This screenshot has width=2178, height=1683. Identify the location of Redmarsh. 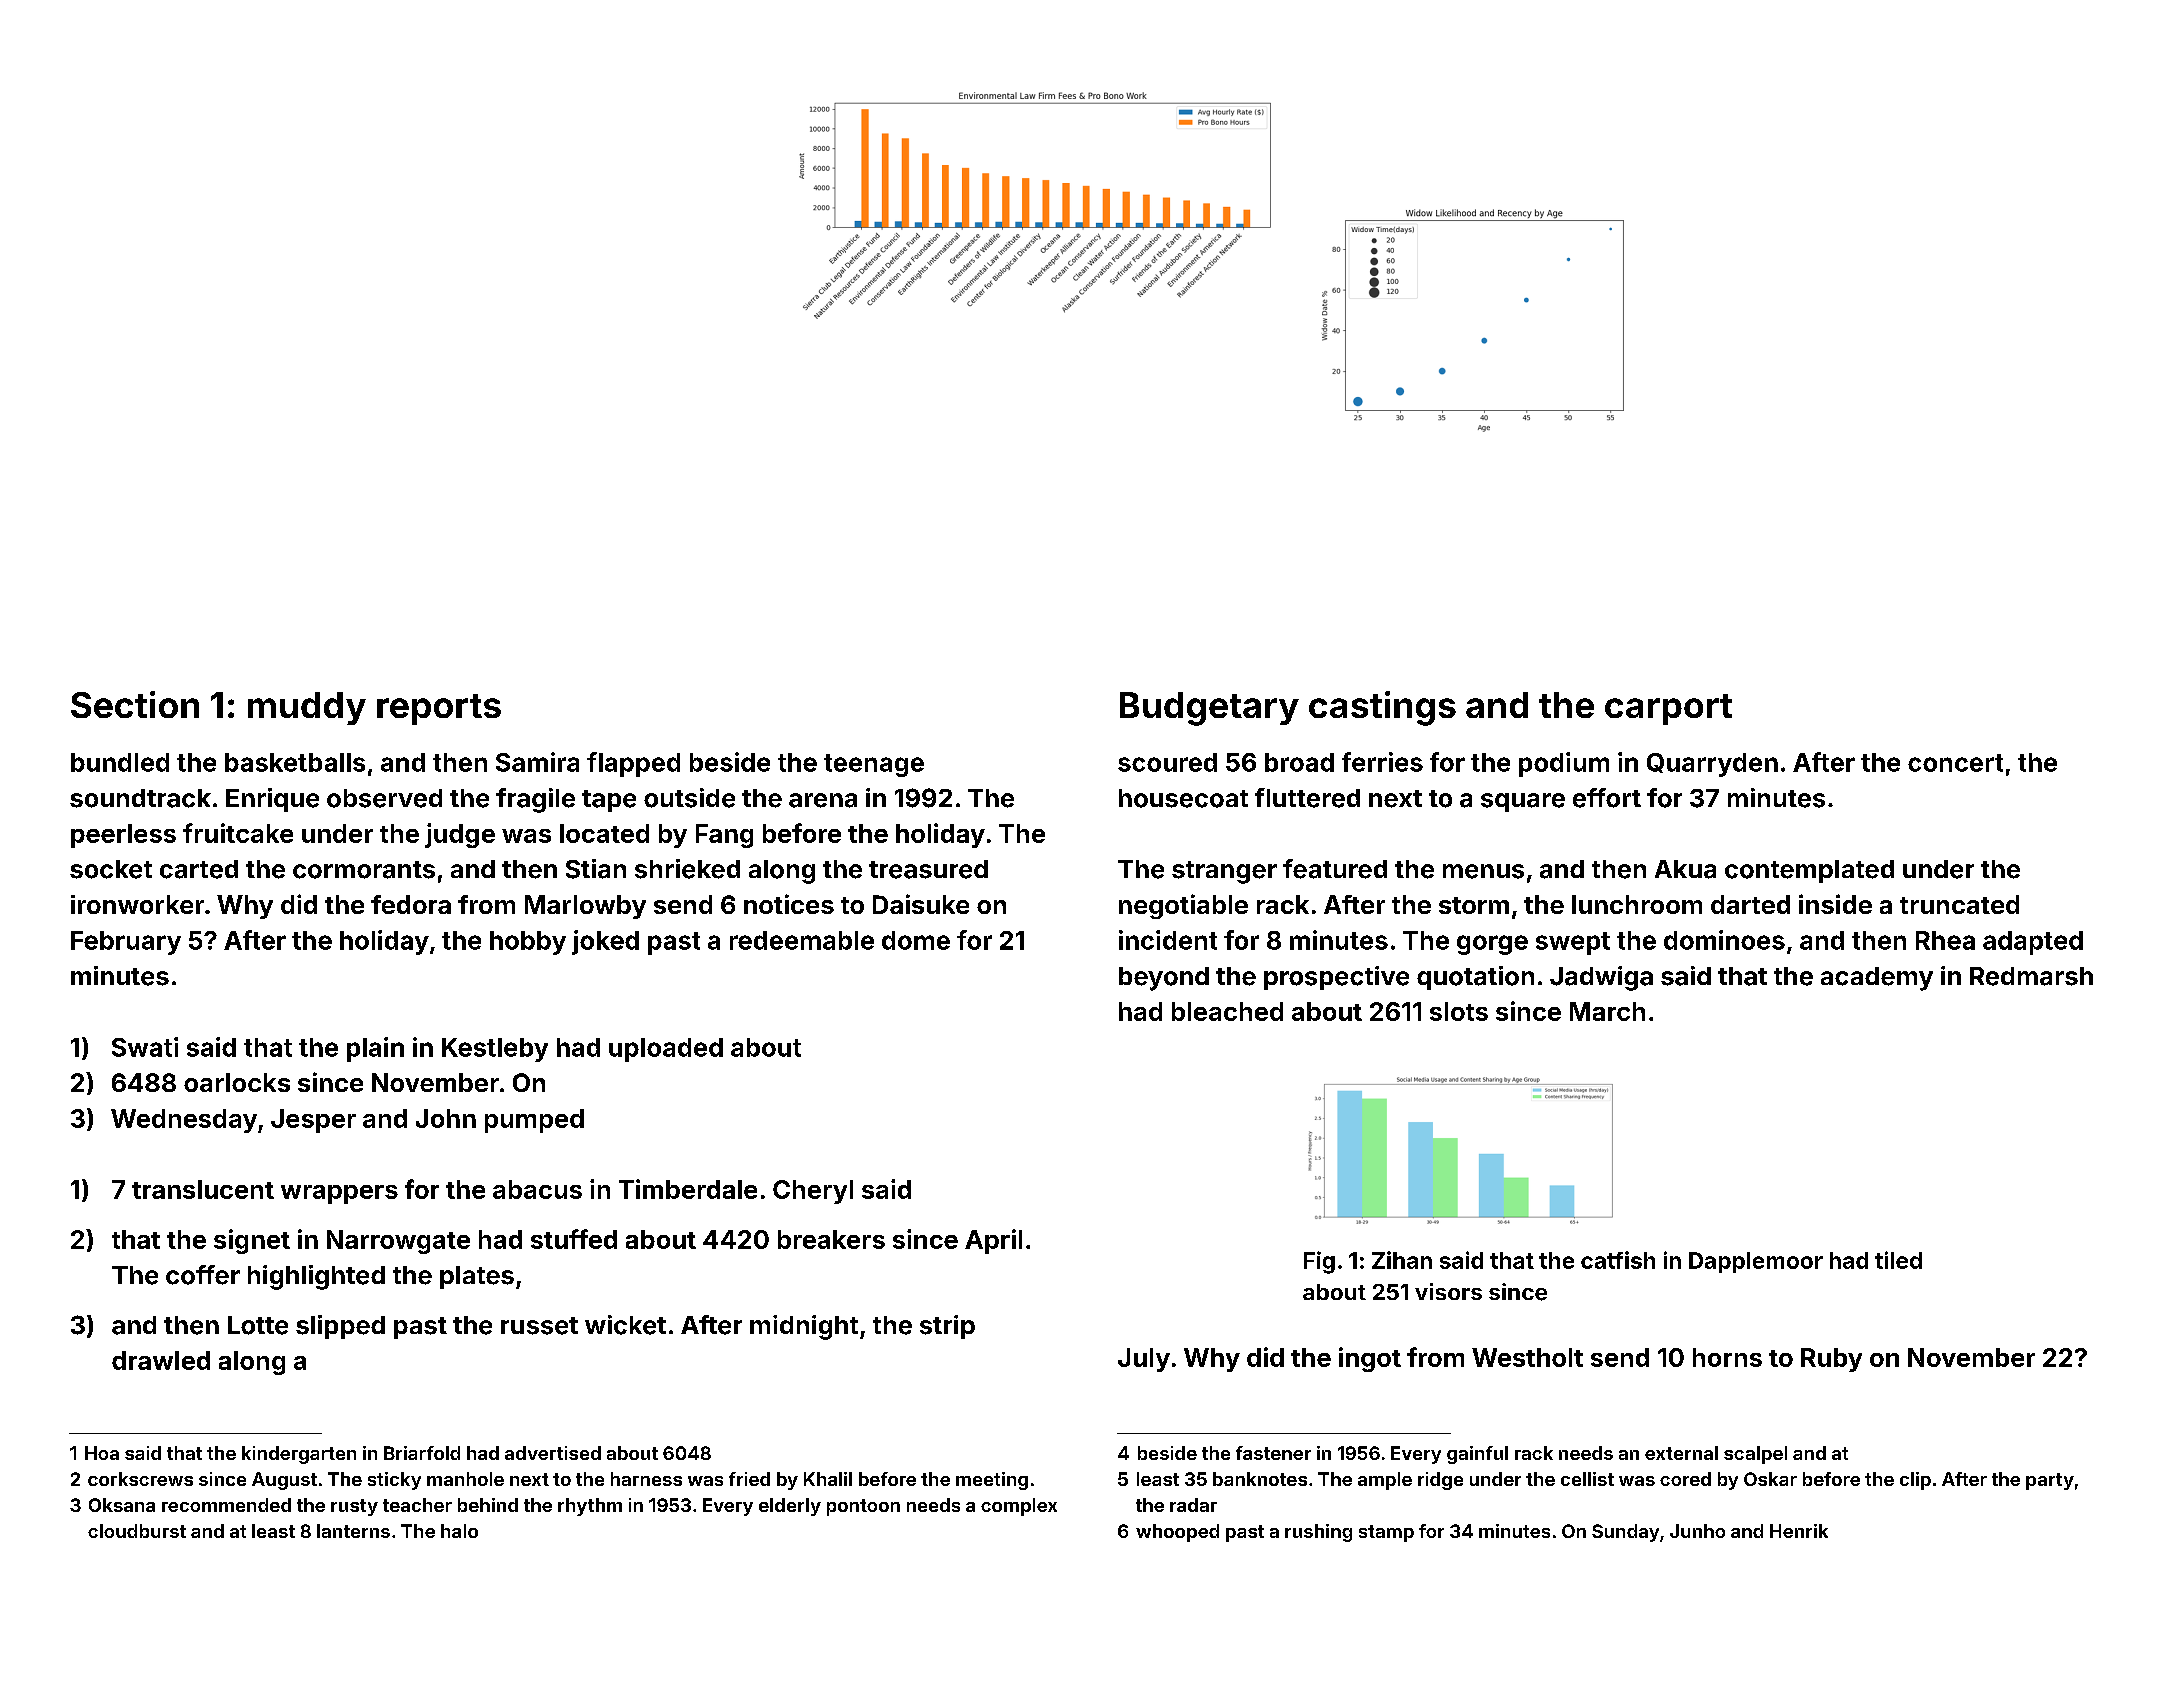
(2031, 976).
